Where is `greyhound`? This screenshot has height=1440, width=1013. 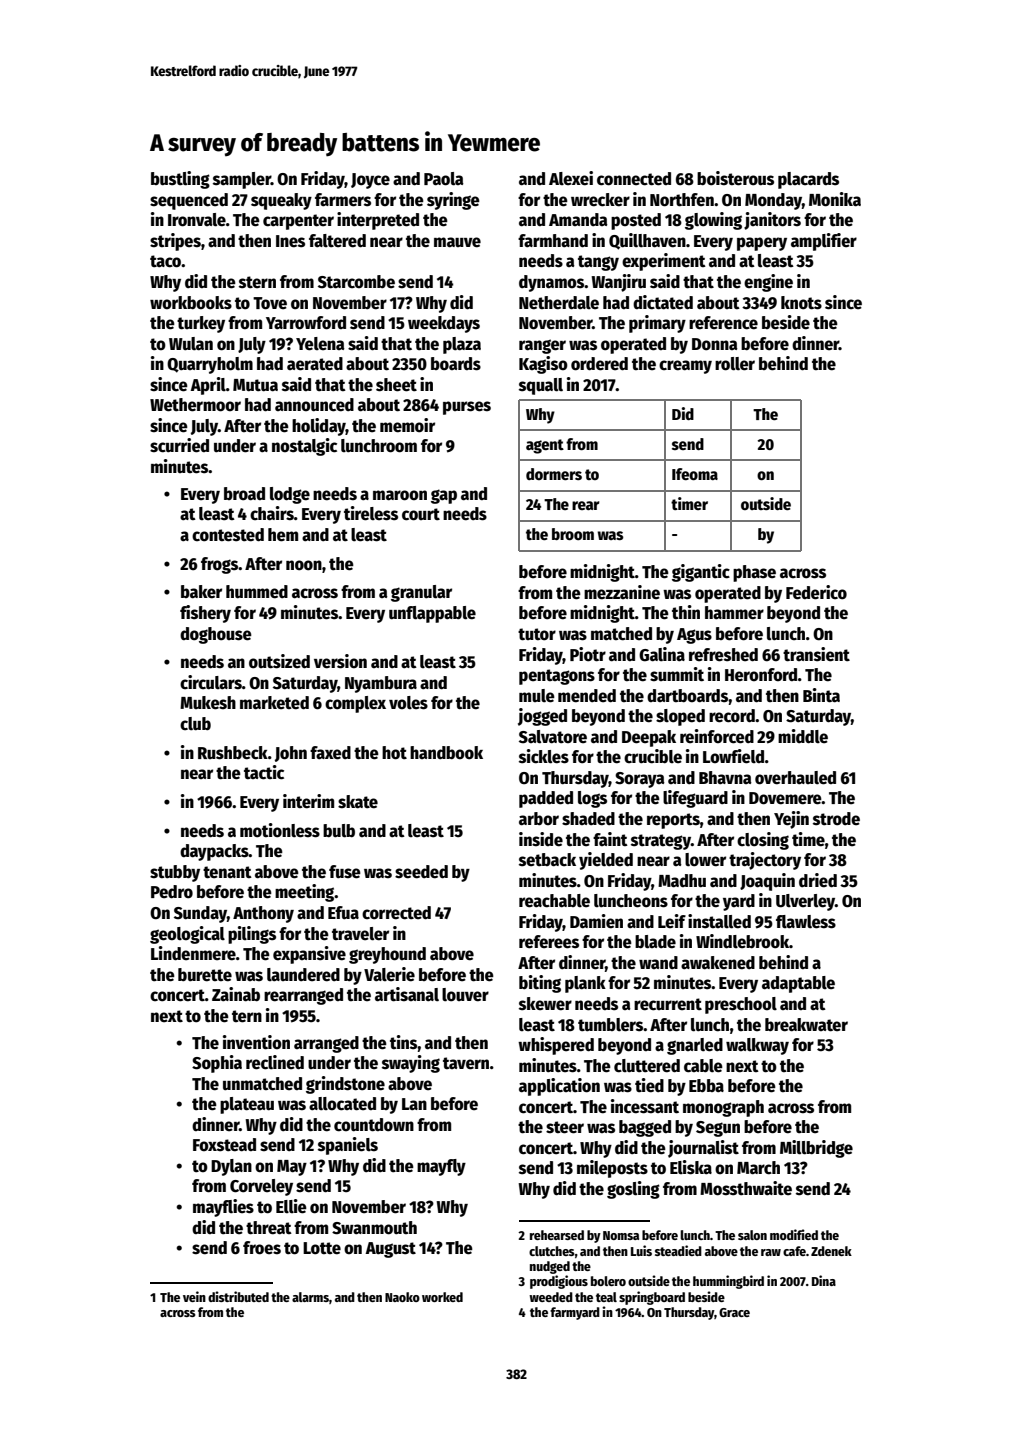 greyhound is located at coordinates (387, 955).
